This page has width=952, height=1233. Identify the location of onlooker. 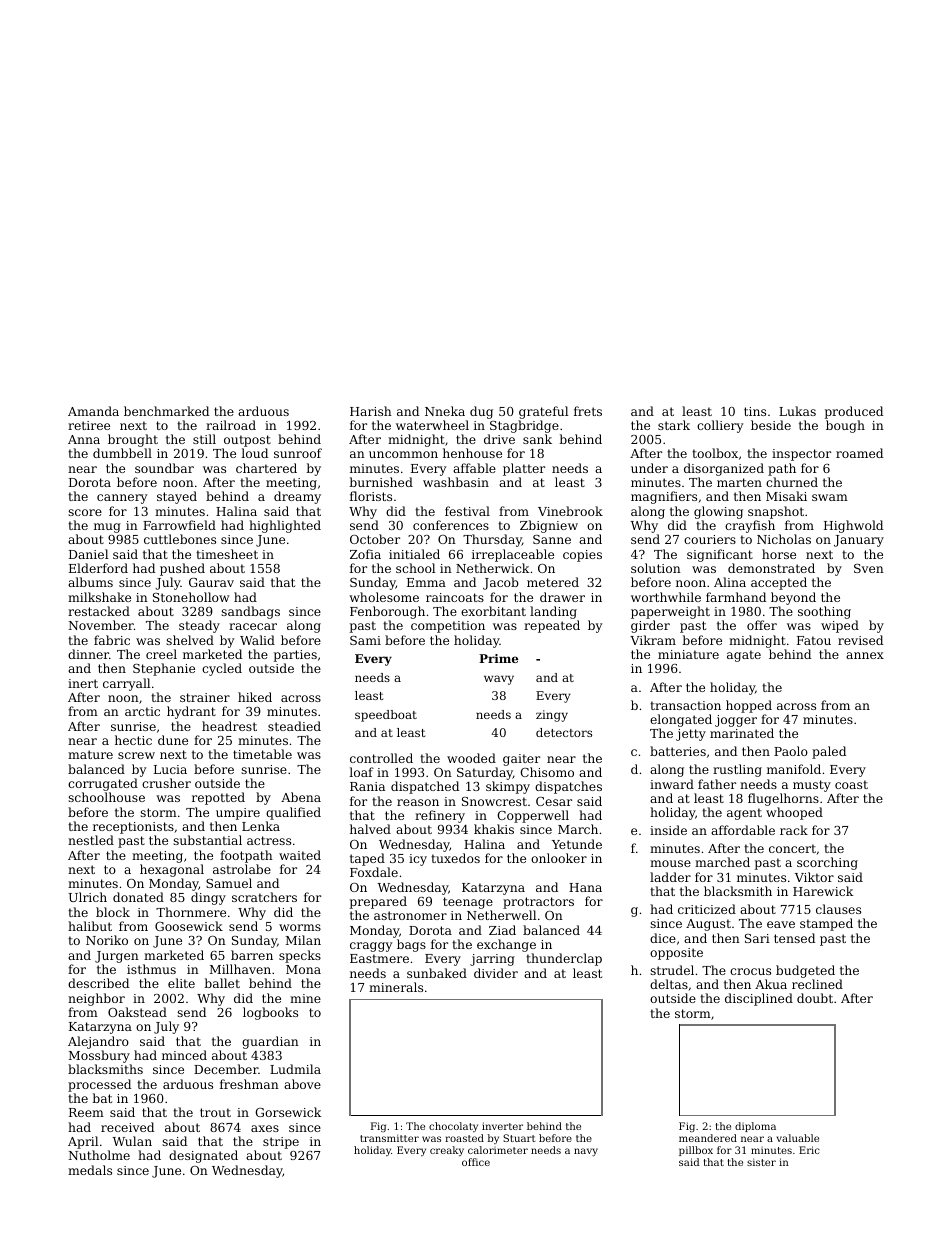
(559, 858).
